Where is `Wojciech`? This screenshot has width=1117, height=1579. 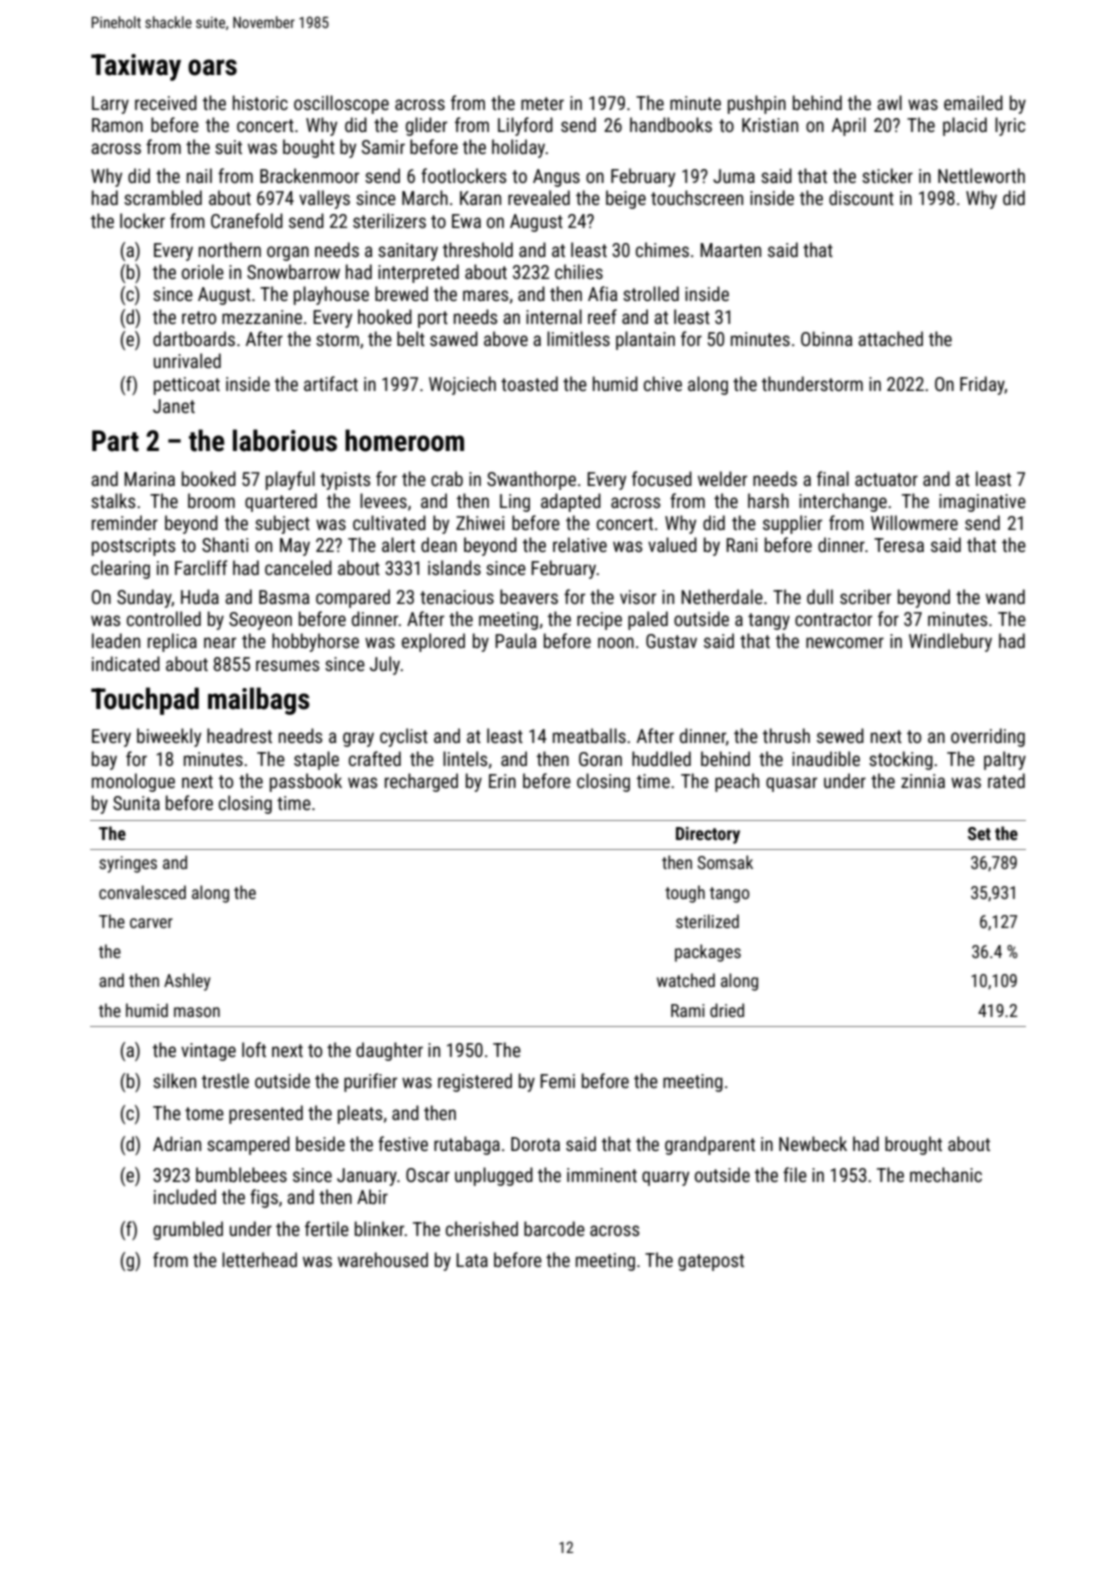 Wojciech is located at coordinates (462, 385).
